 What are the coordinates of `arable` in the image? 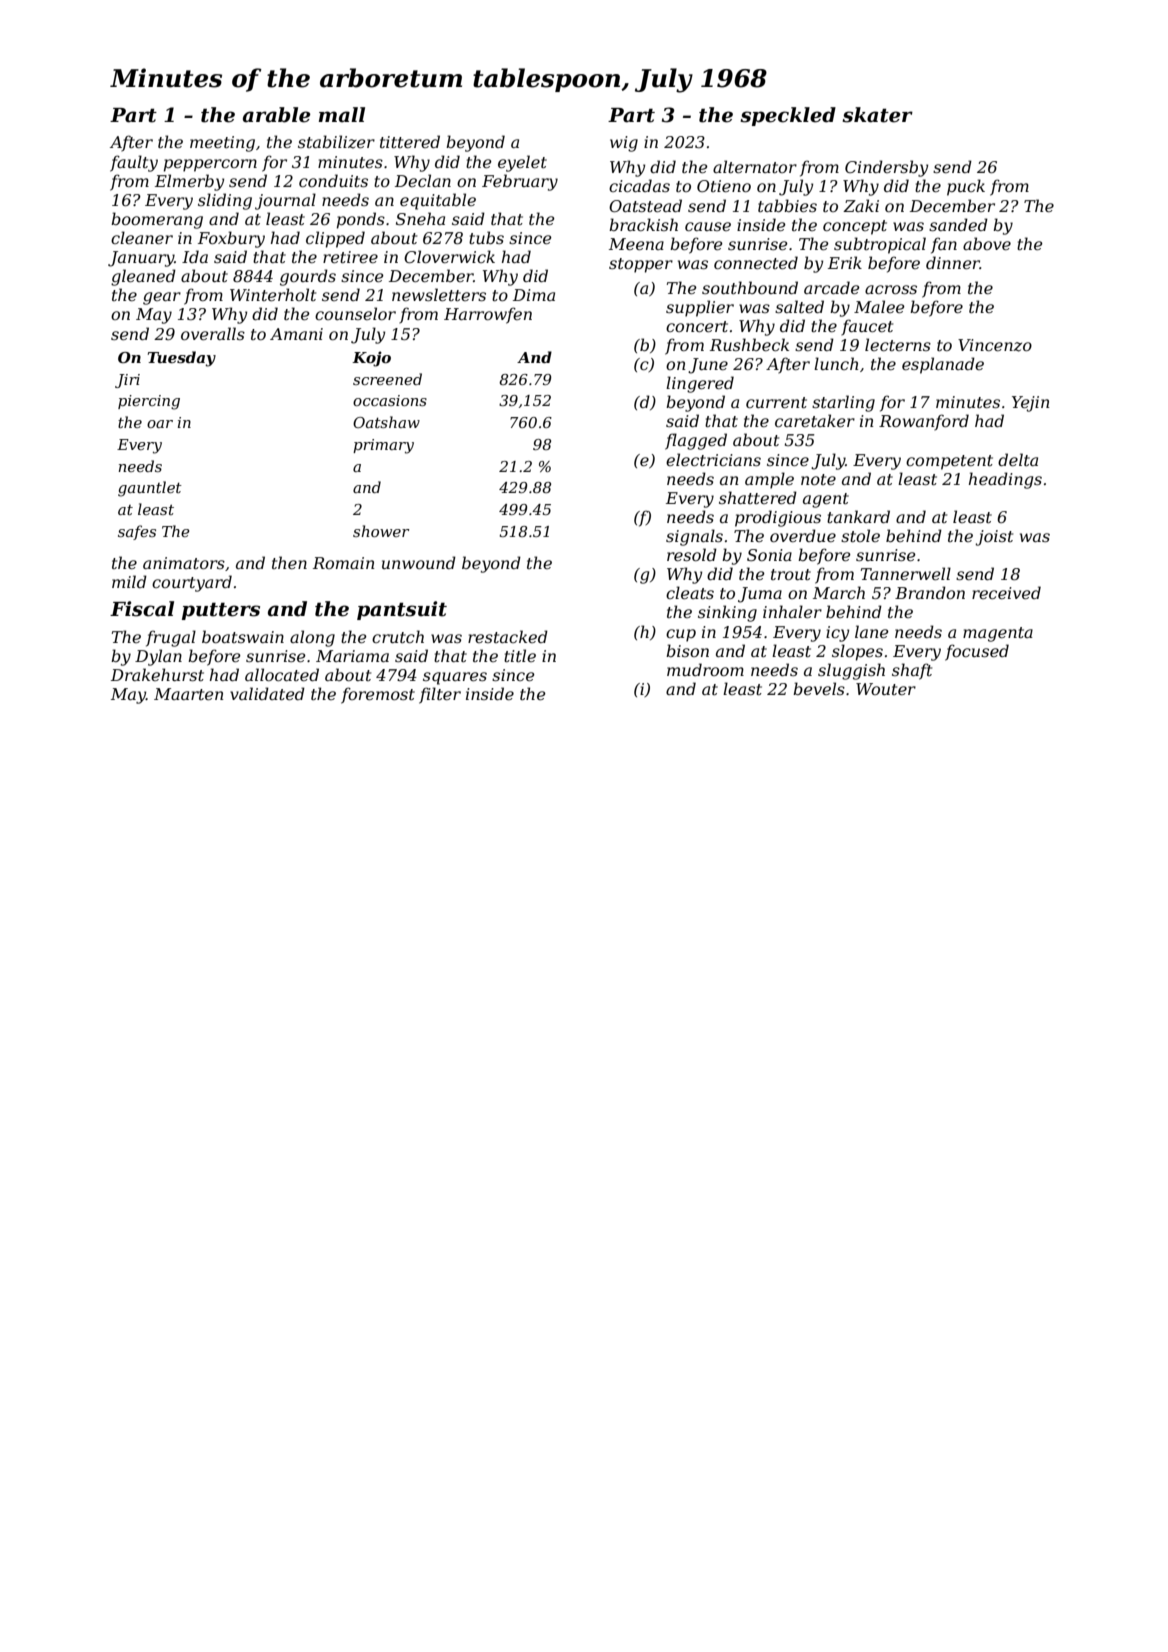 It's located at (277, 115).
